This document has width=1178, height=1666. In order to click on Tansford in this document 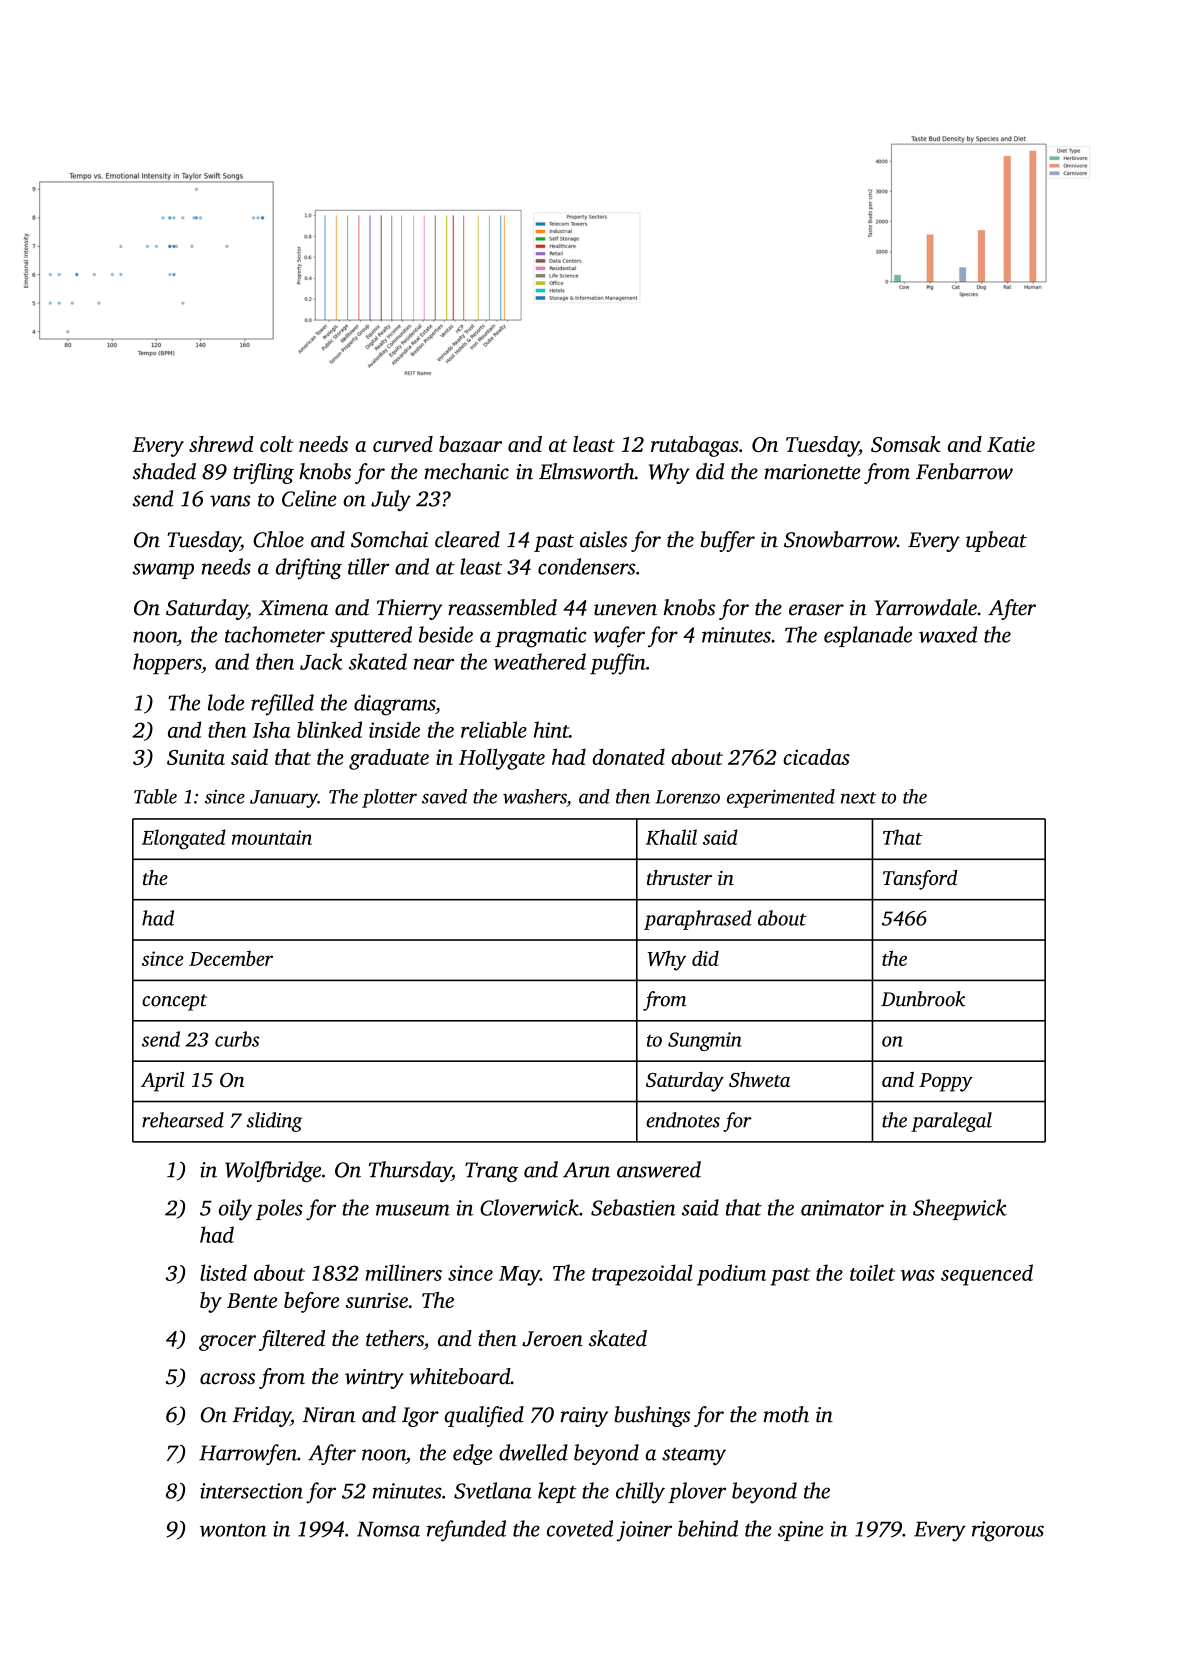, I will do `click(920, 880)`.
